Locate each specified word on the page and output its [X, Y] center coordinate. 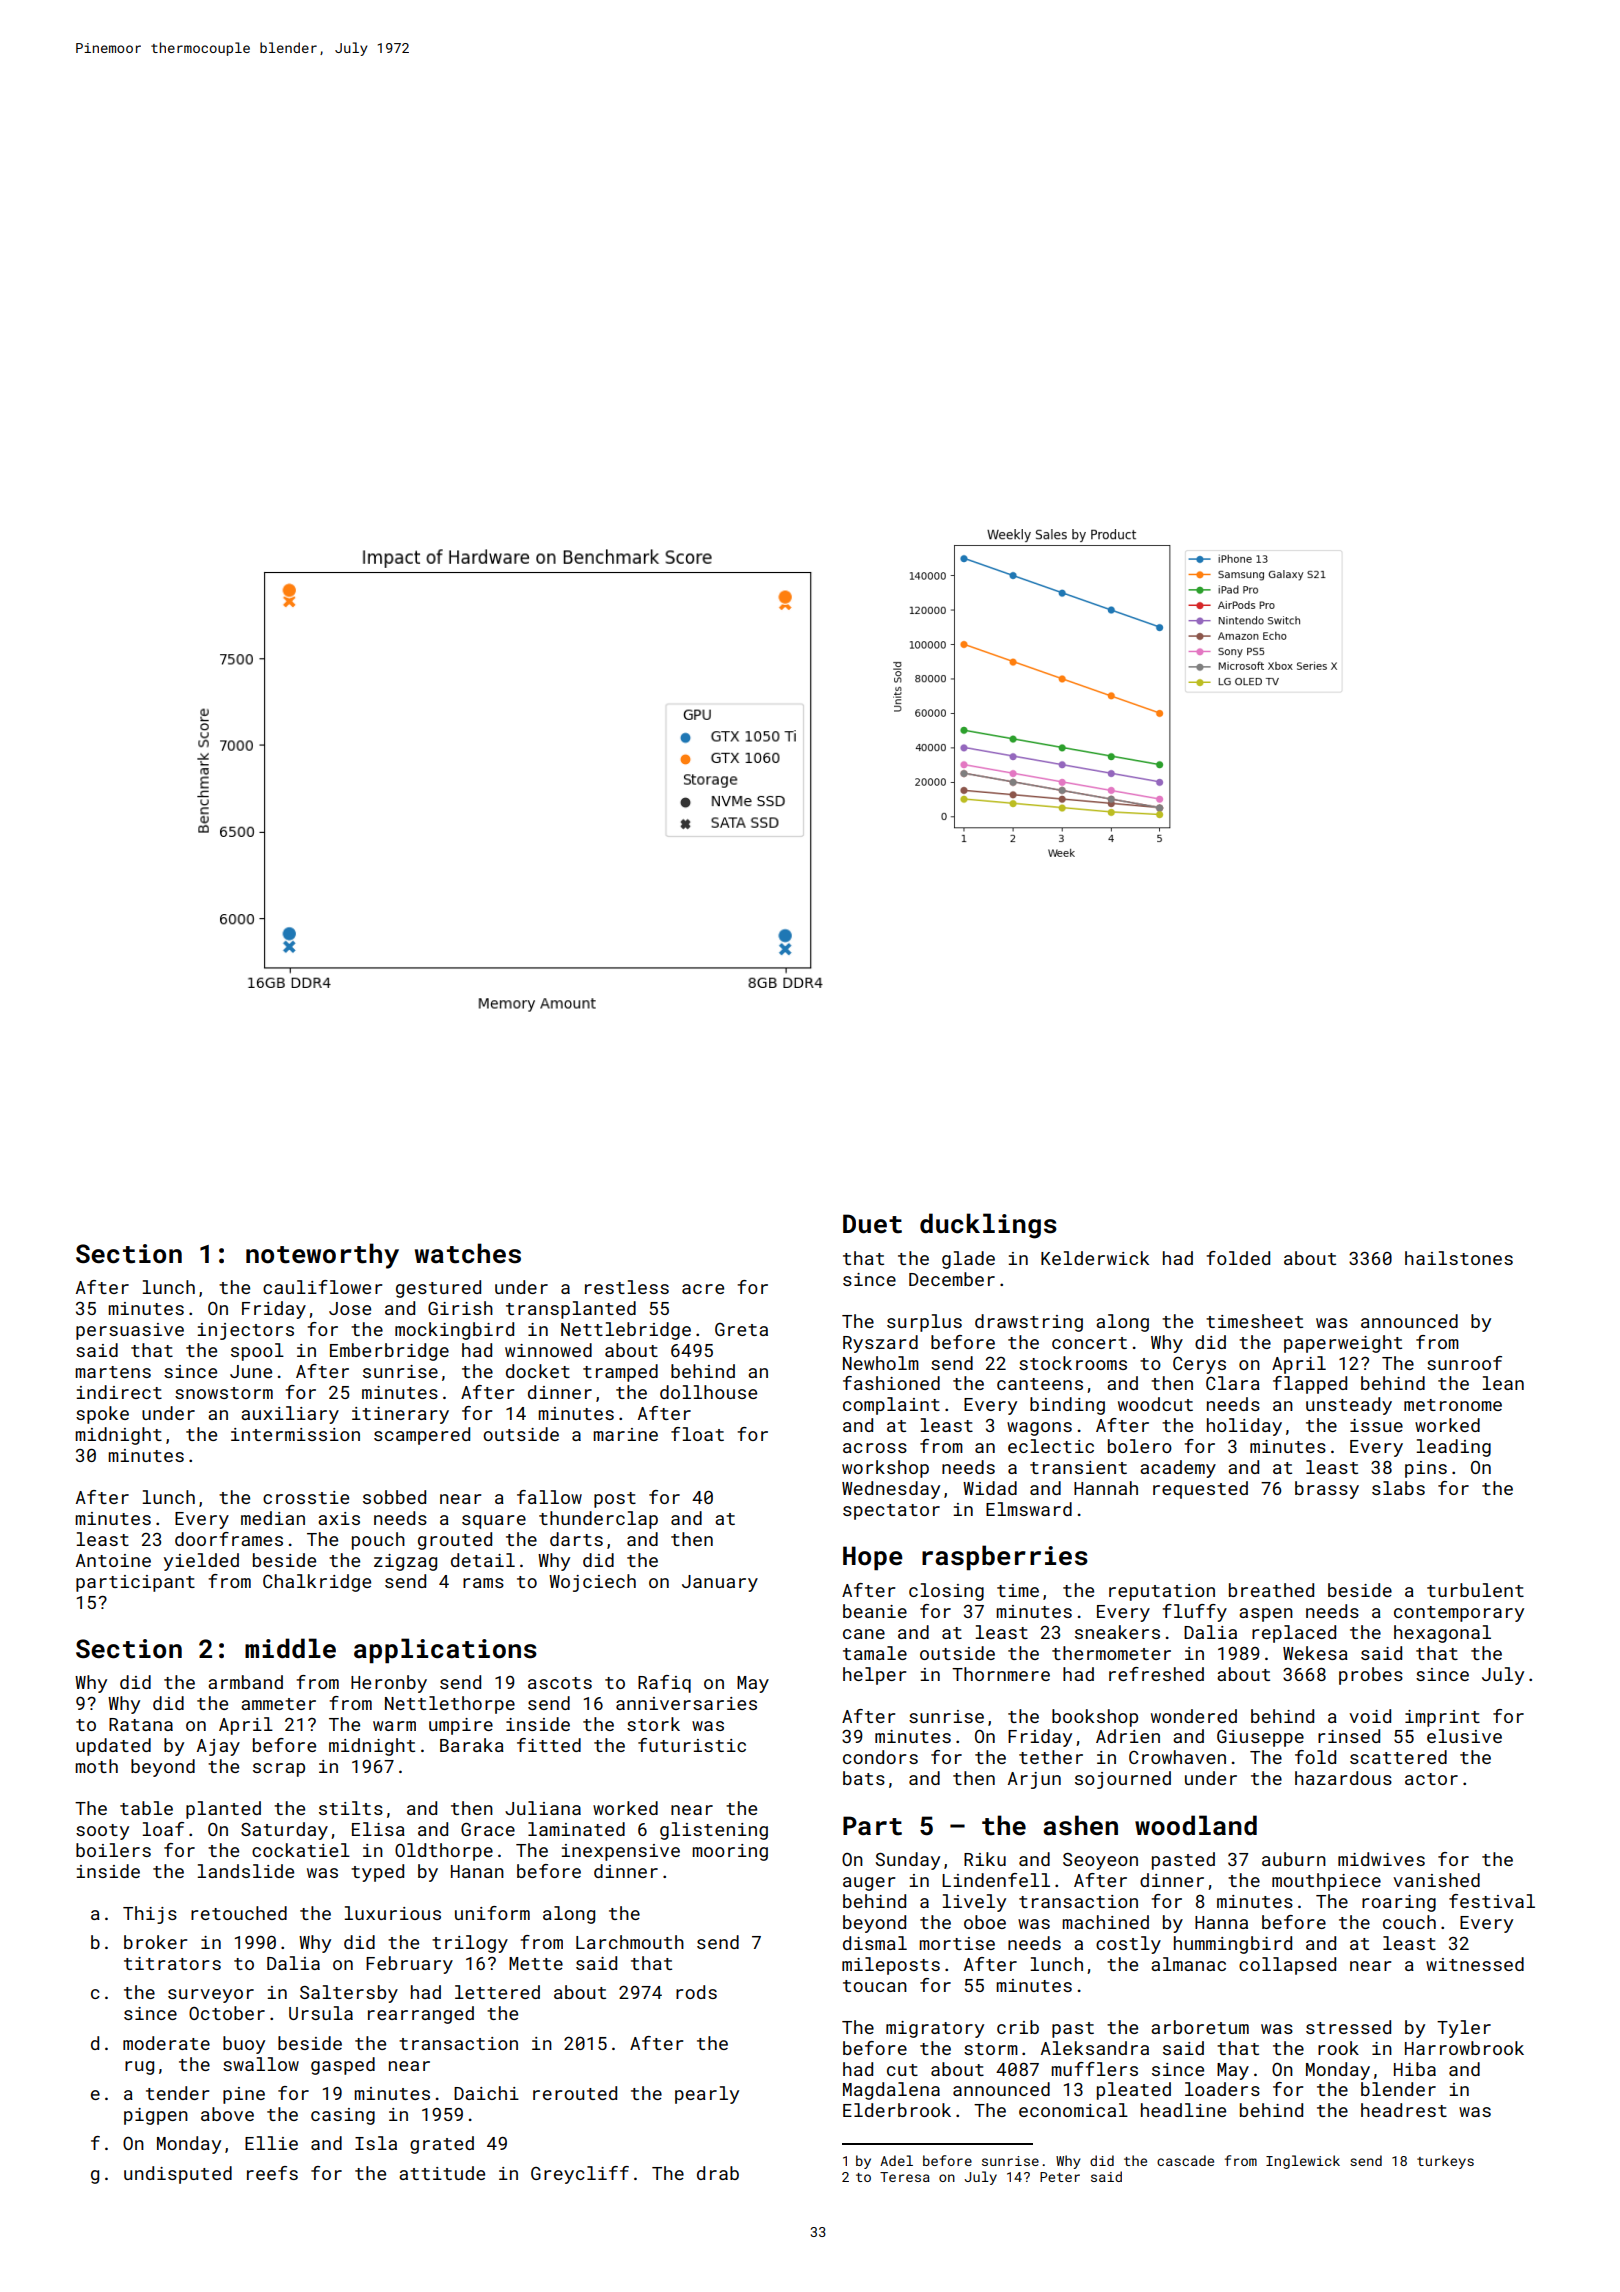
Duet [872, 1224]
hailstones [1459, 1258]
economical [1073, 2110]
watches [468, 1253]
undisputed [178, 2175]
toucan [875, 1986]
